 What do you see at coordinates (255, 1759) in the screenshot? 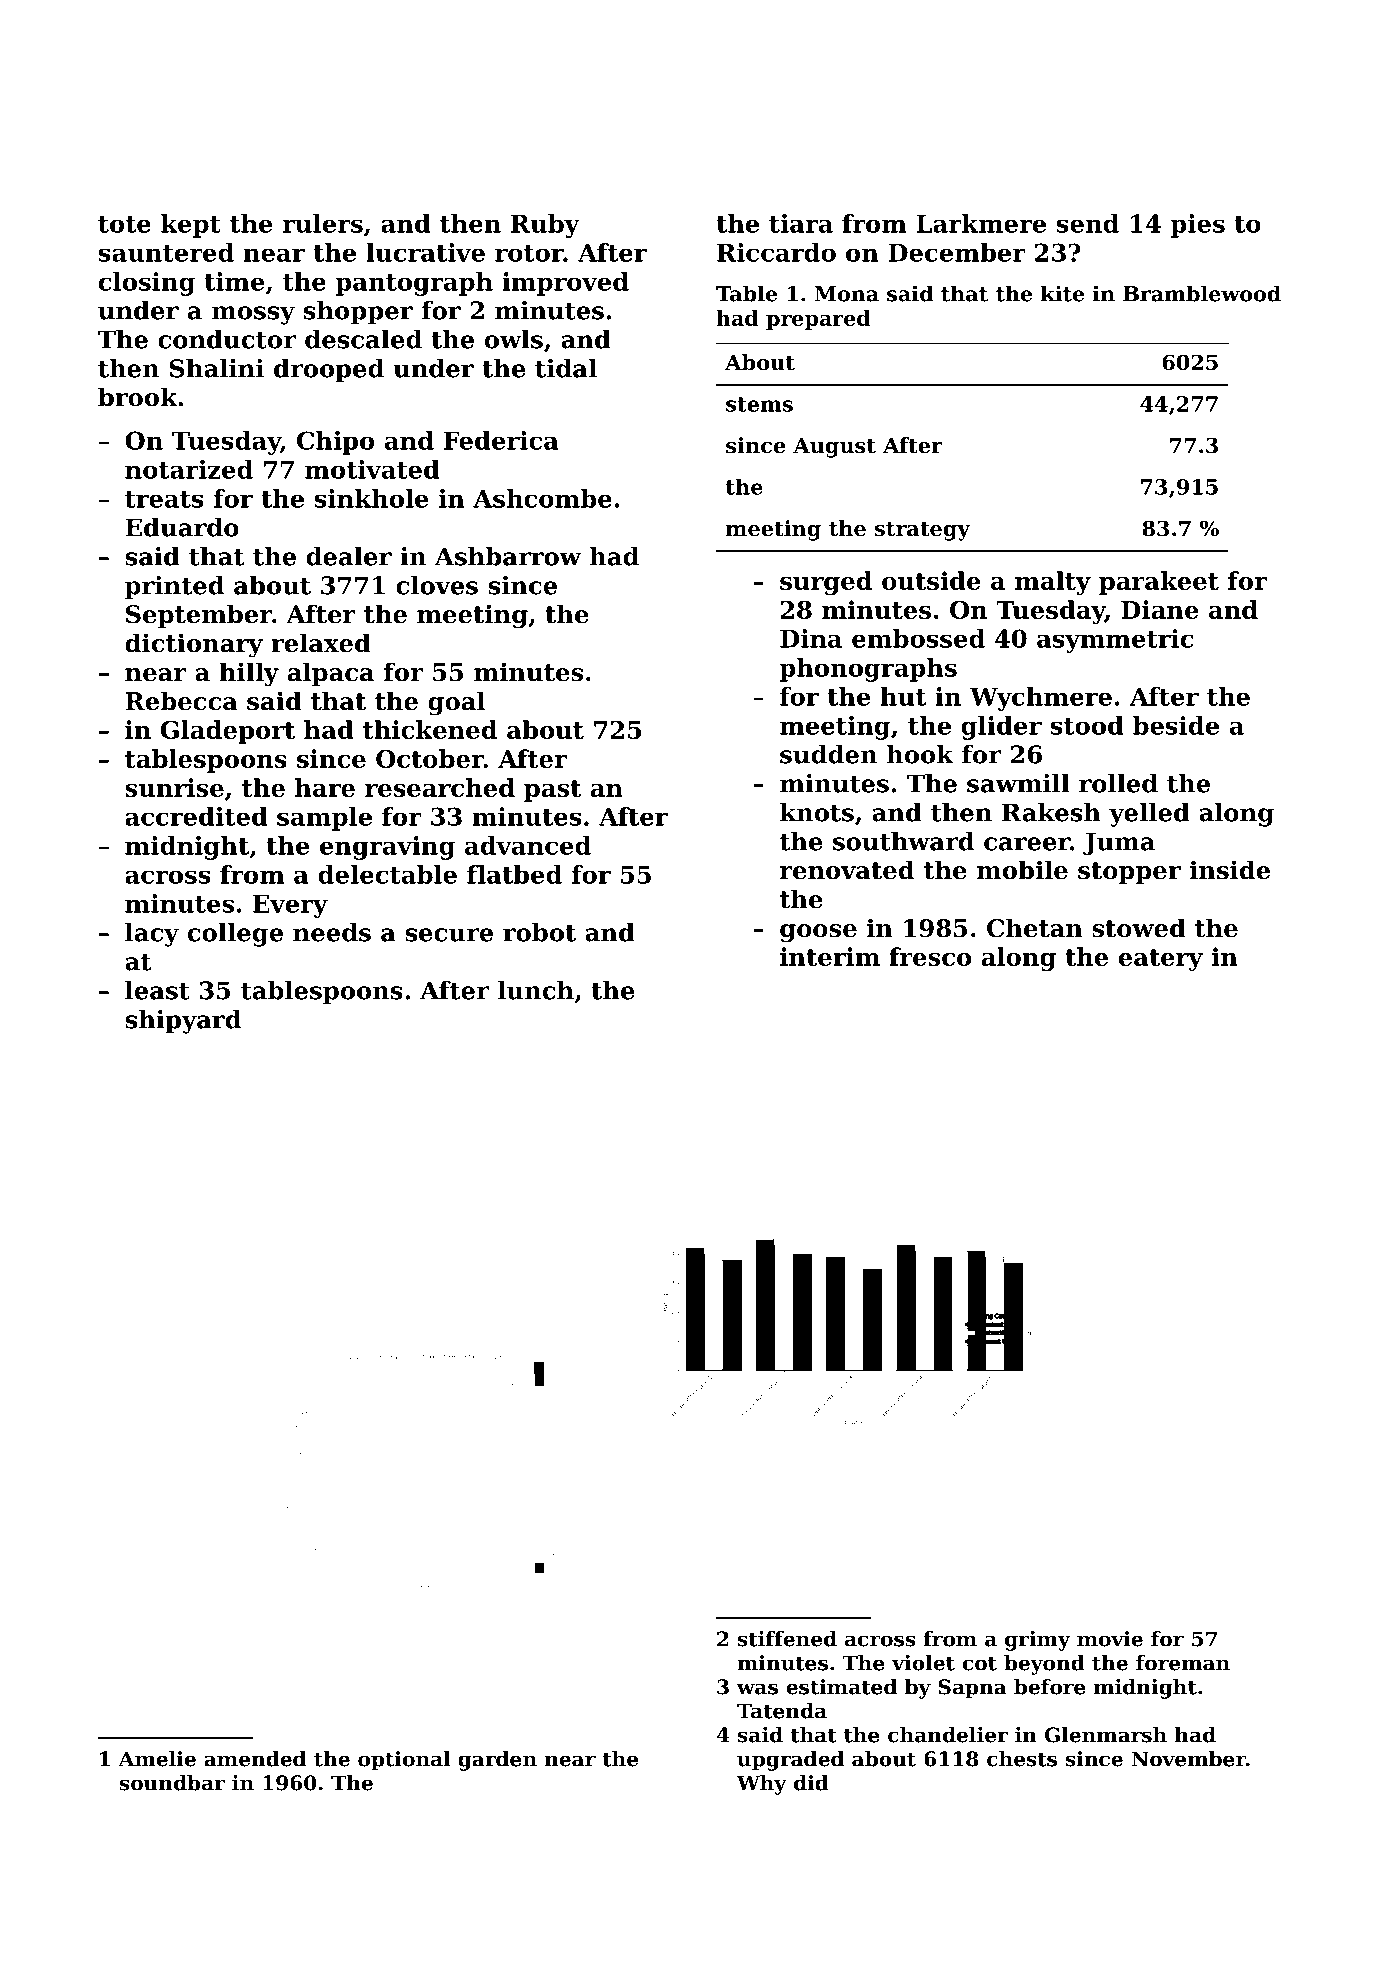
I see `amended` at bounding box center [255, 1759].
